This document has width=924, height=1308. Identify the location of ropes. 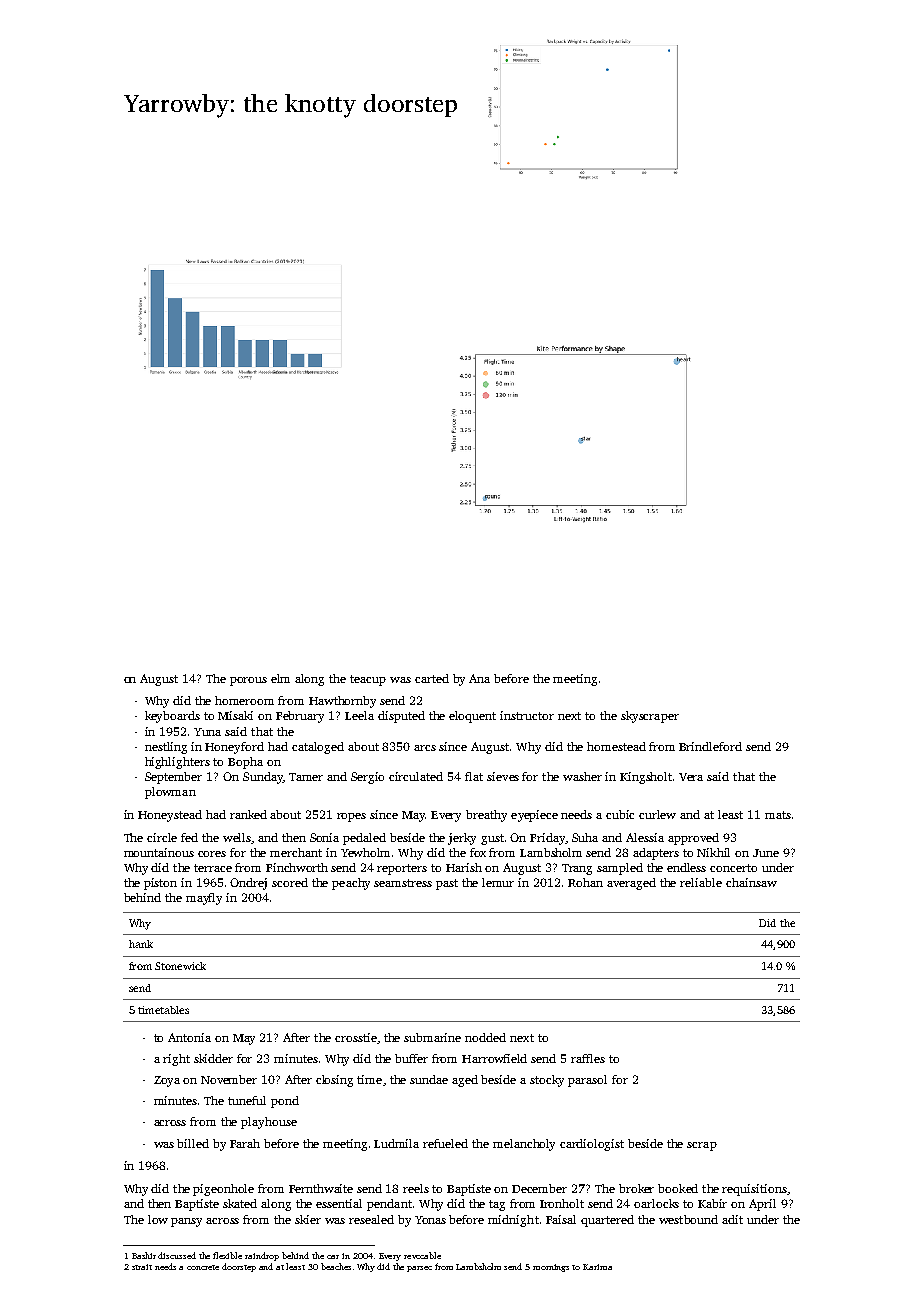
(351, 817).
